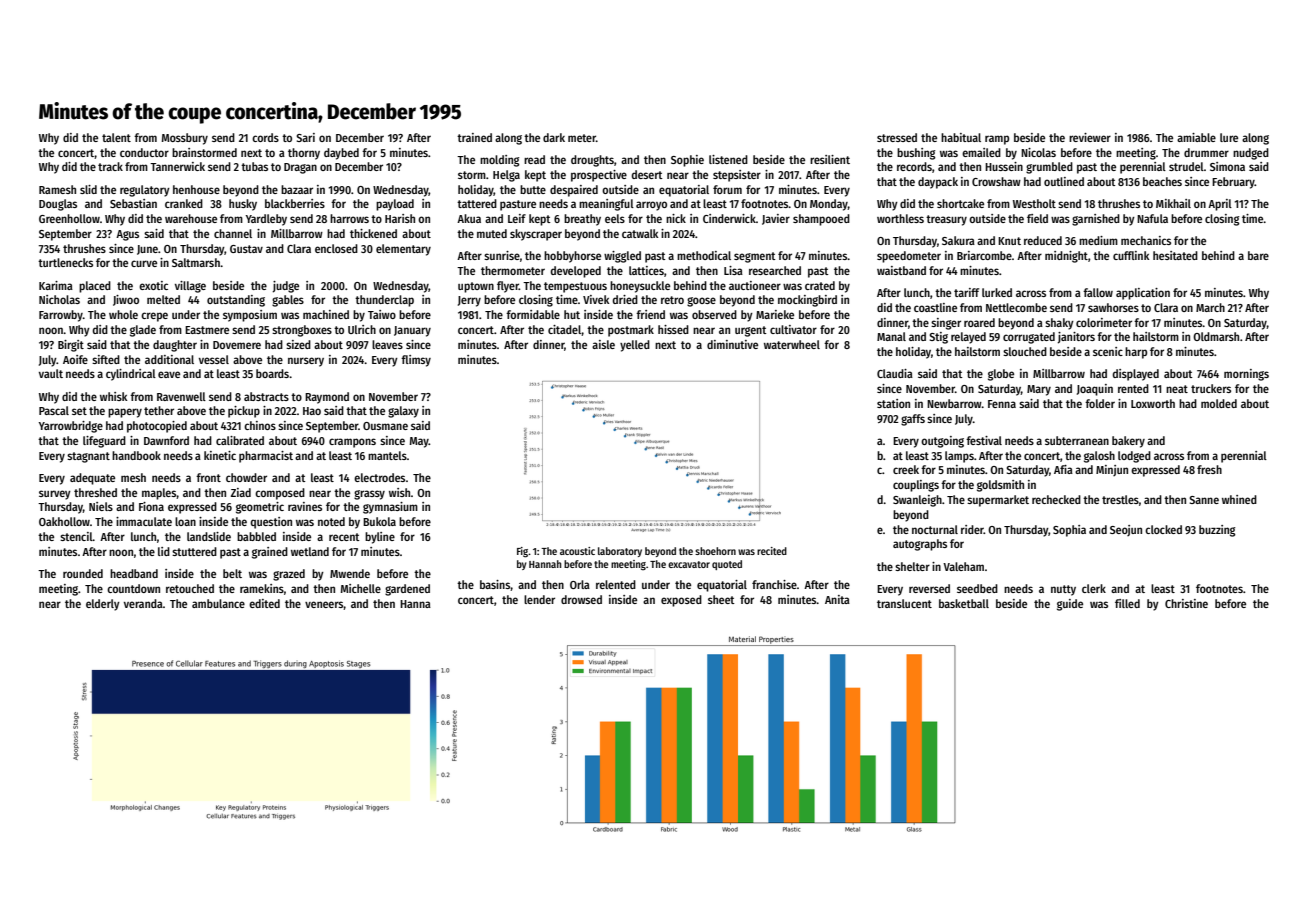  I want to click on Tannerwick, so click(177, 166).
